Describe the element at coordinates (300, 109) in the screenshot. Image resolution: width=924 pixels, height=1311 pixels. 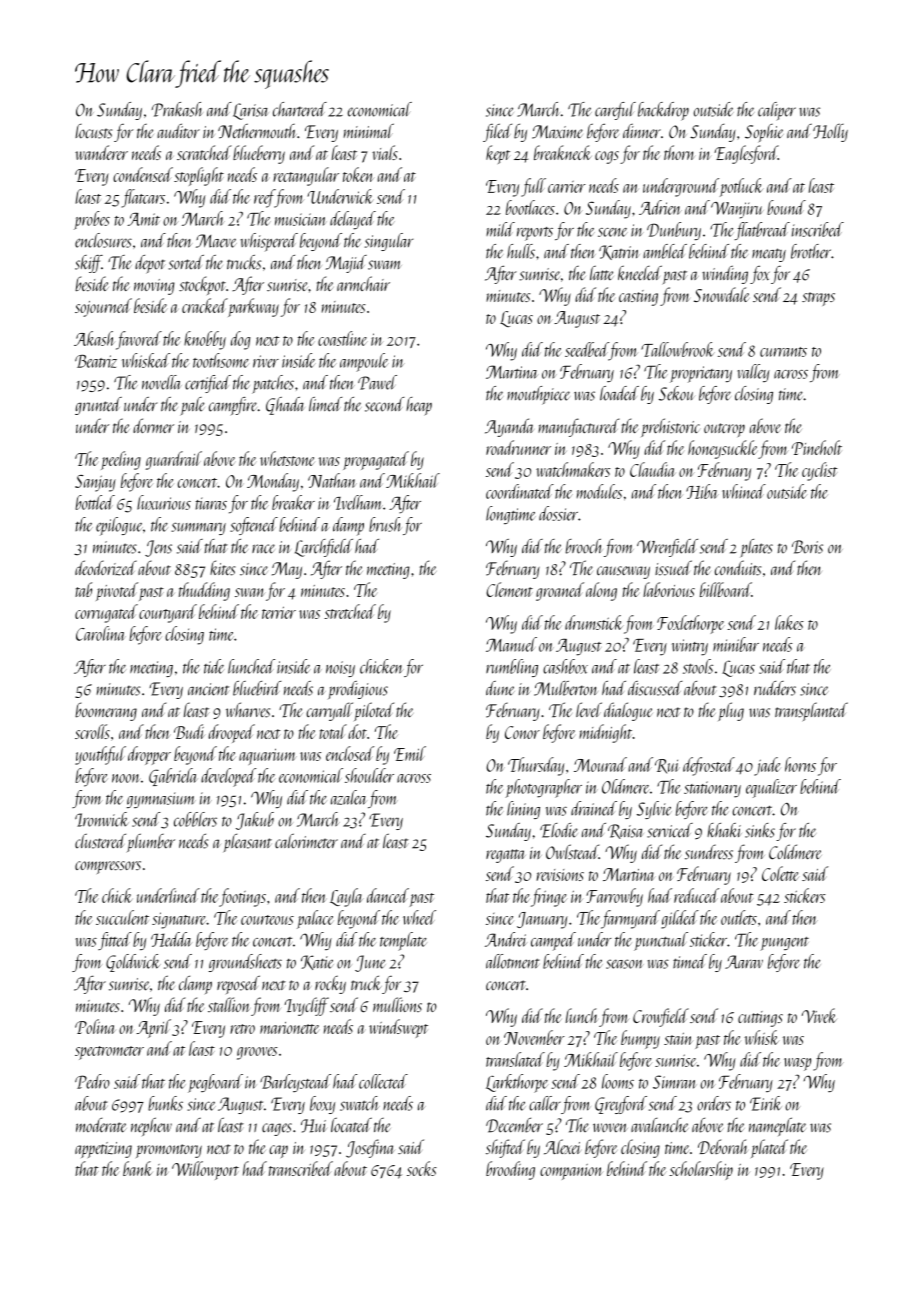
I see `chartered` at that location.
